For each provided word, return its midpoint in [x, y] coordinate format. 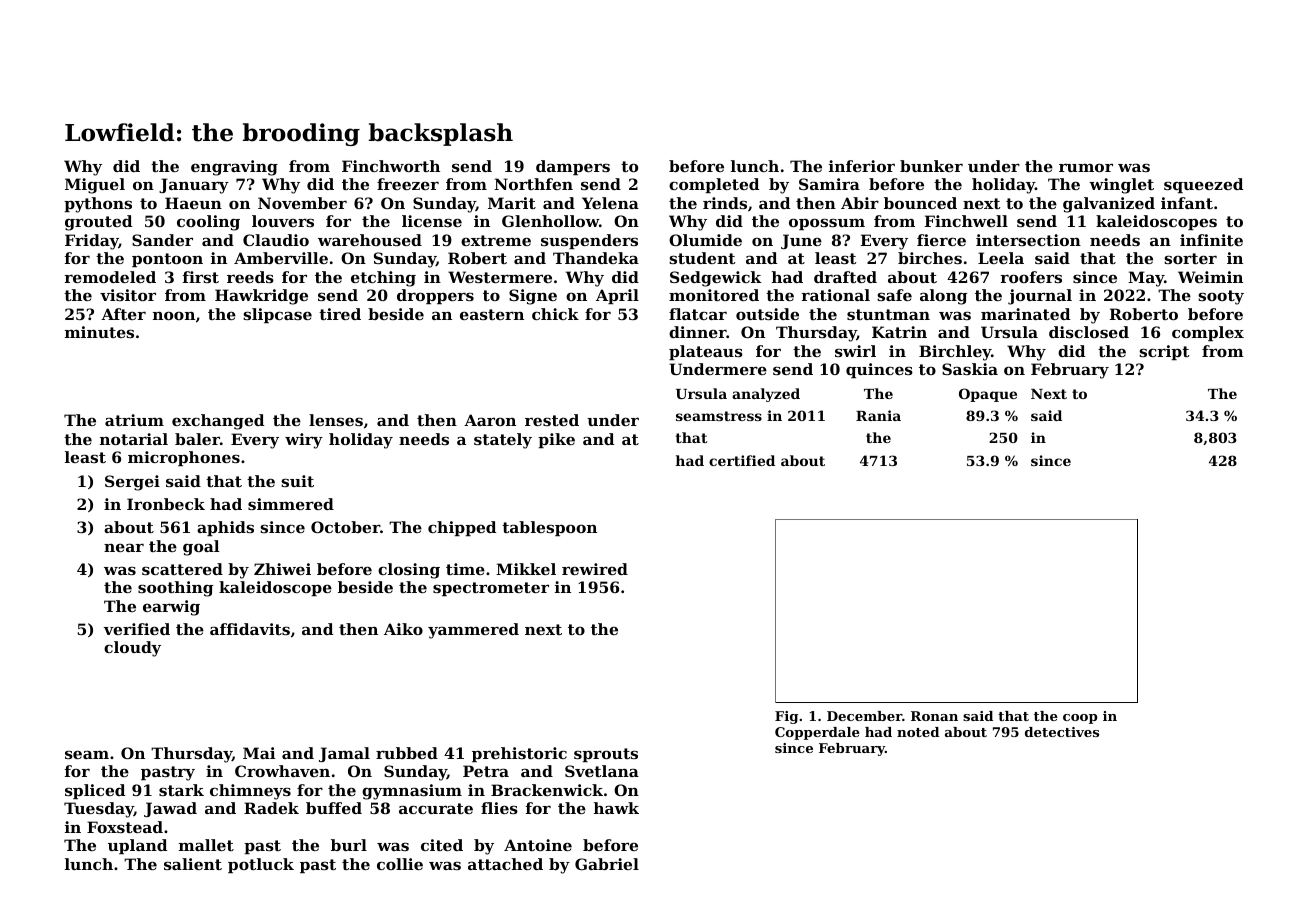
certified [742, 460]
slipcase [277, 315]
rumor [1086, 167]
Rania [878, 415]
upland [137, 846]
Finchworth [391, 166]
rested [552, 420]
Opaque [988, 395]
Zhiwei [282, 569]
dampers [573, 167]
